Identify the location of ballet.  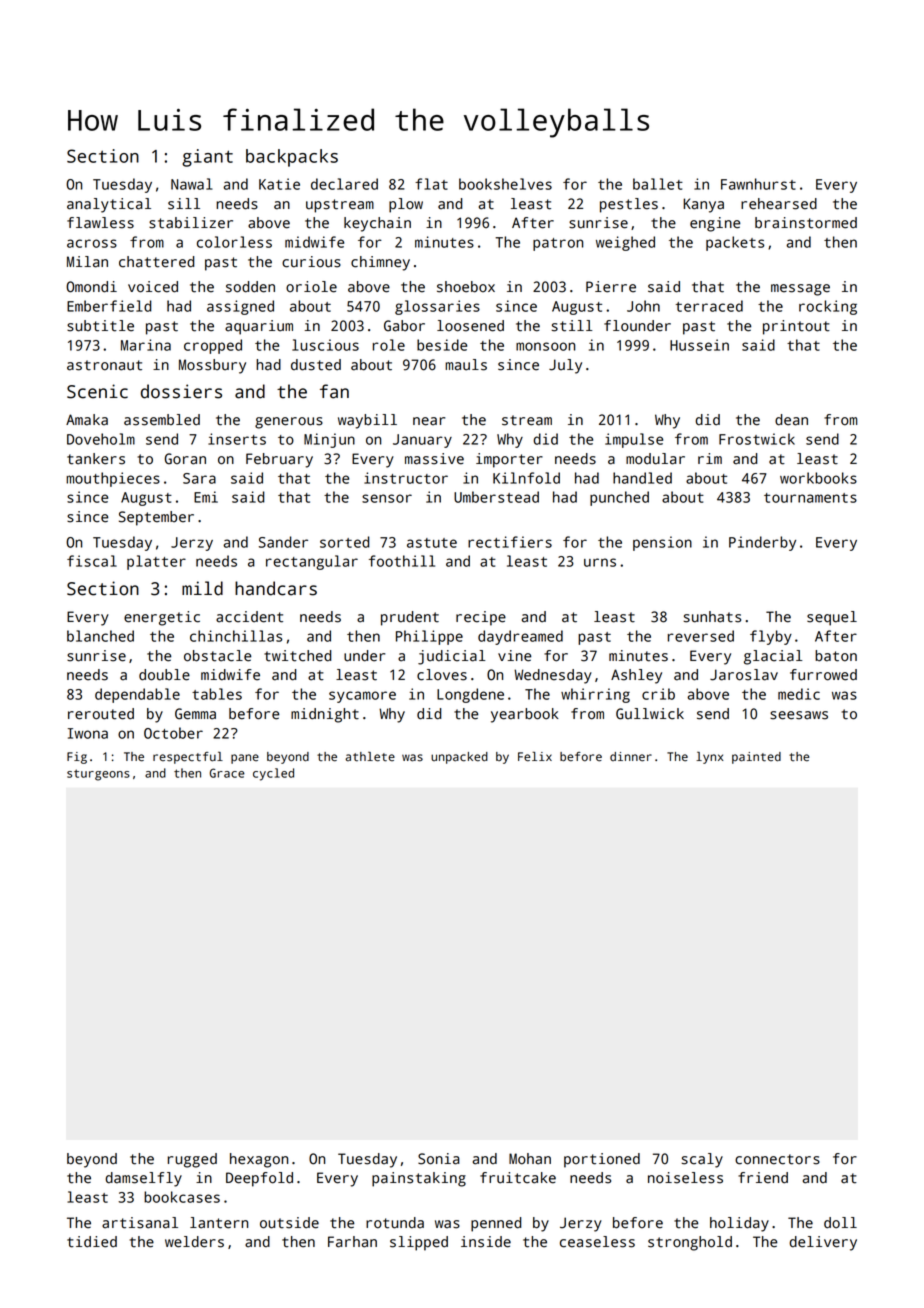
(658, 184).
